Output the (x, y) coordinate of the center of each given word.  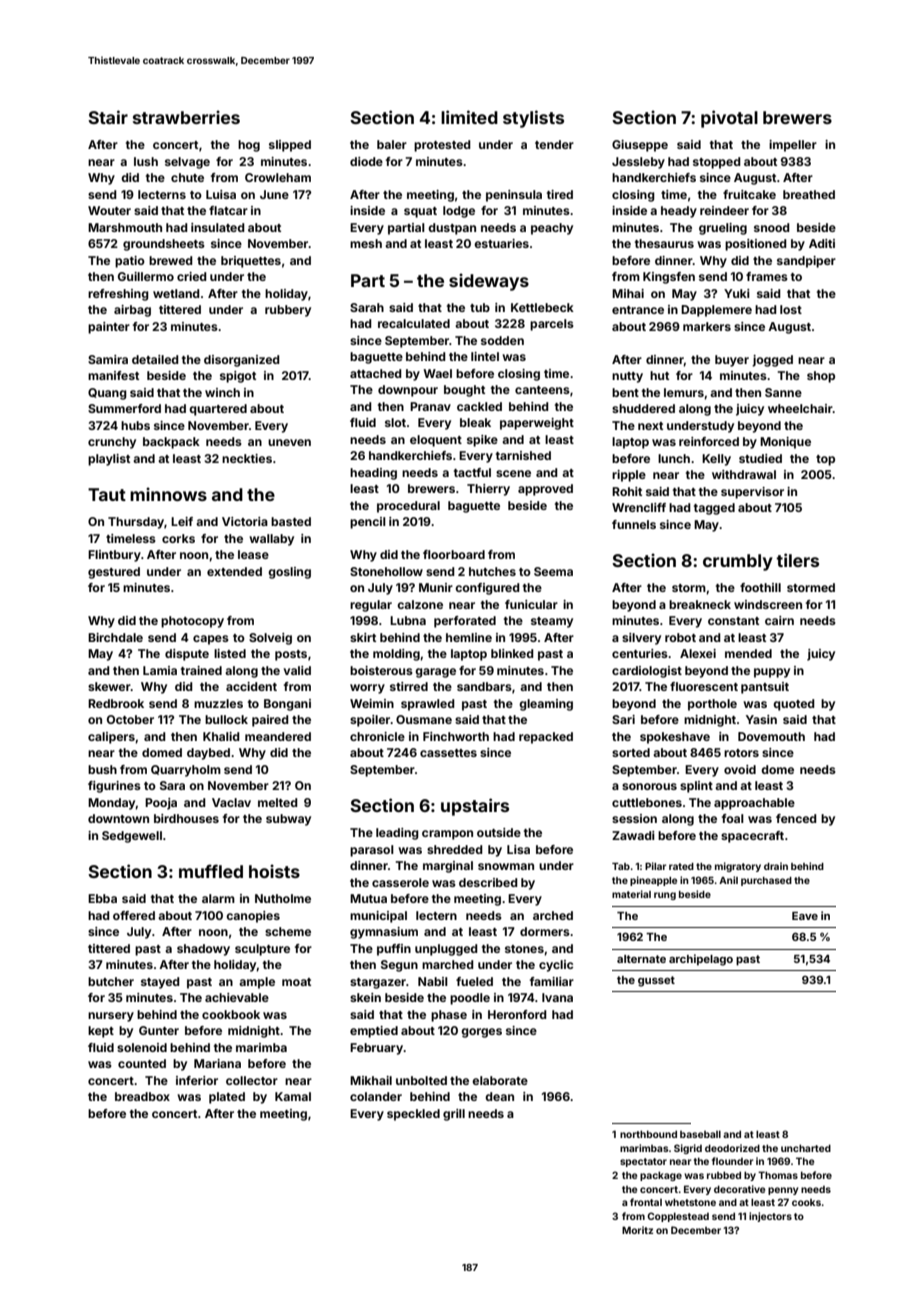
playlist (109, 460)
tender (554, 144)
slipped (290, 146)
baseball (700, 1134)
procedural (408, 507)
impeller (793, 146)
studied (760, 458)
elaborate (500, 1080)
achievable (237, 997)
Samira (108, 359)
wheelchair (800, 408)
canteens (542, 390)
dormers (545, 931)
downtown (118, 818)
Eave (805, 916)
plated (227, 1098)
